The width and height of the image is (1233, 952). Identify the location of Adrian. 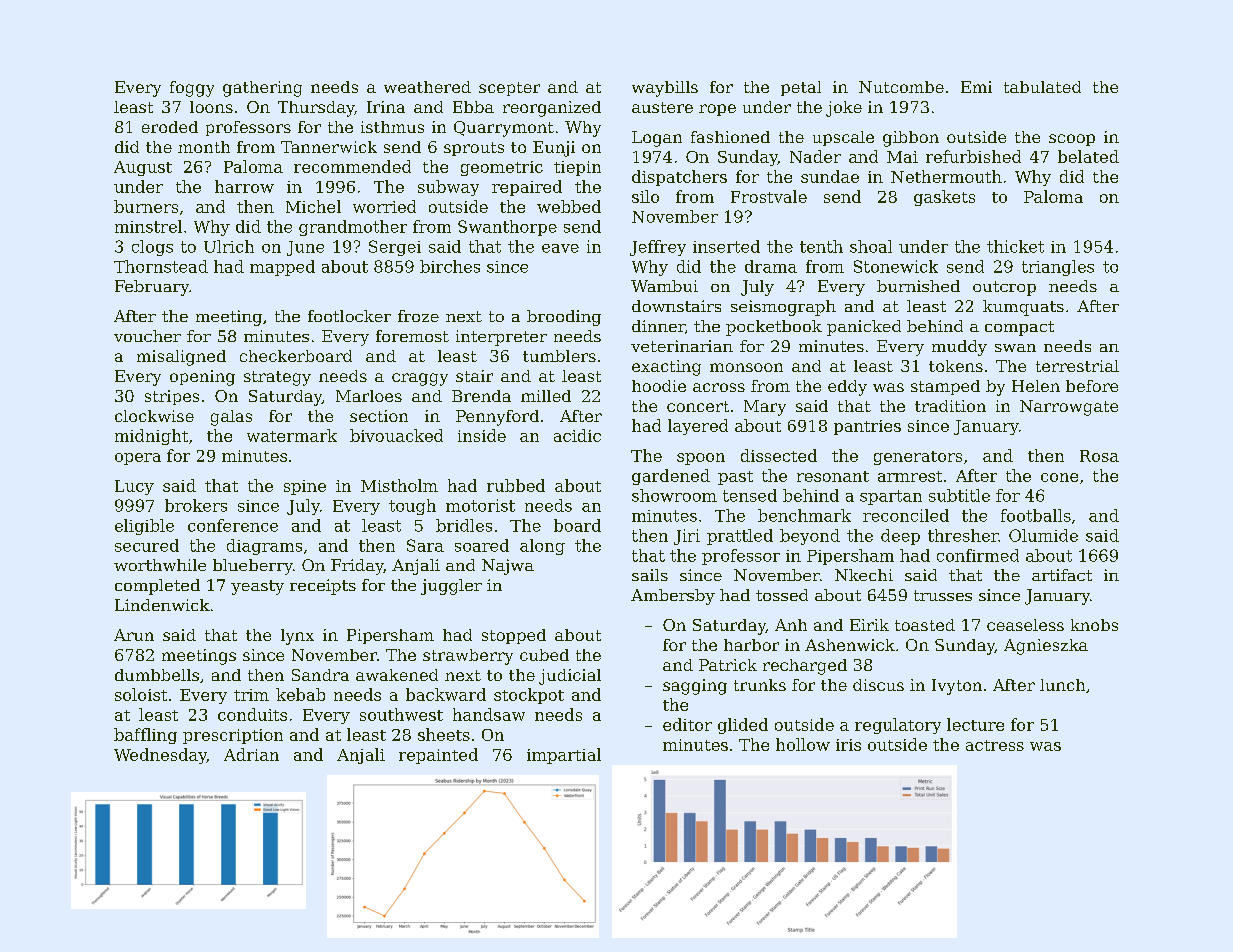
(251, 754).
